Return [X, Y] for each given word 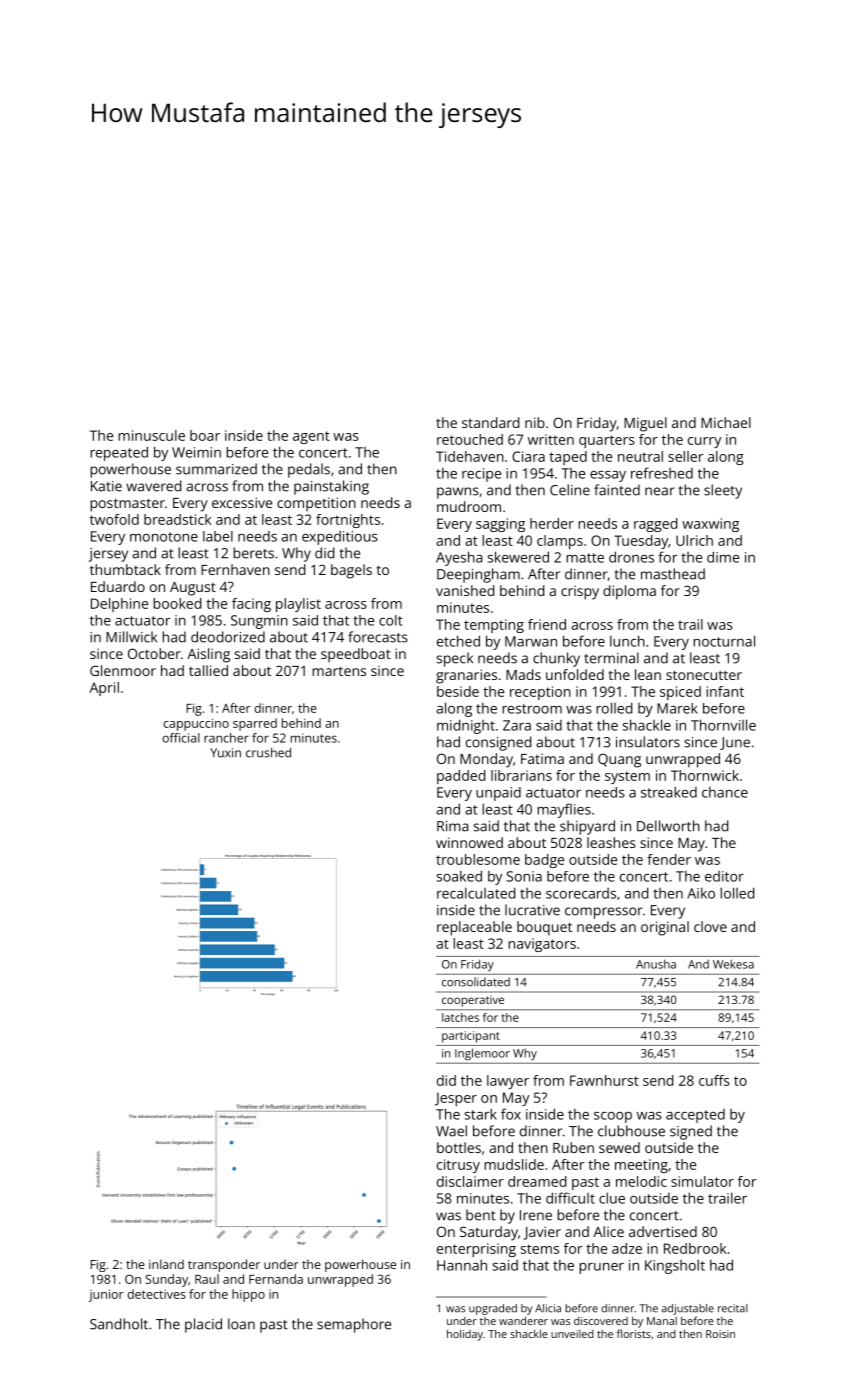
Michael [726, 422]
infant [725, 691]
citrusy [458, 1166]
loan [241, 1324]
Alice [608, 1231]
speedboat [356, 655]
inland [166, 1264]
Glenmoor [123, 670]
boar [205, 435]
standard [490, 422]
